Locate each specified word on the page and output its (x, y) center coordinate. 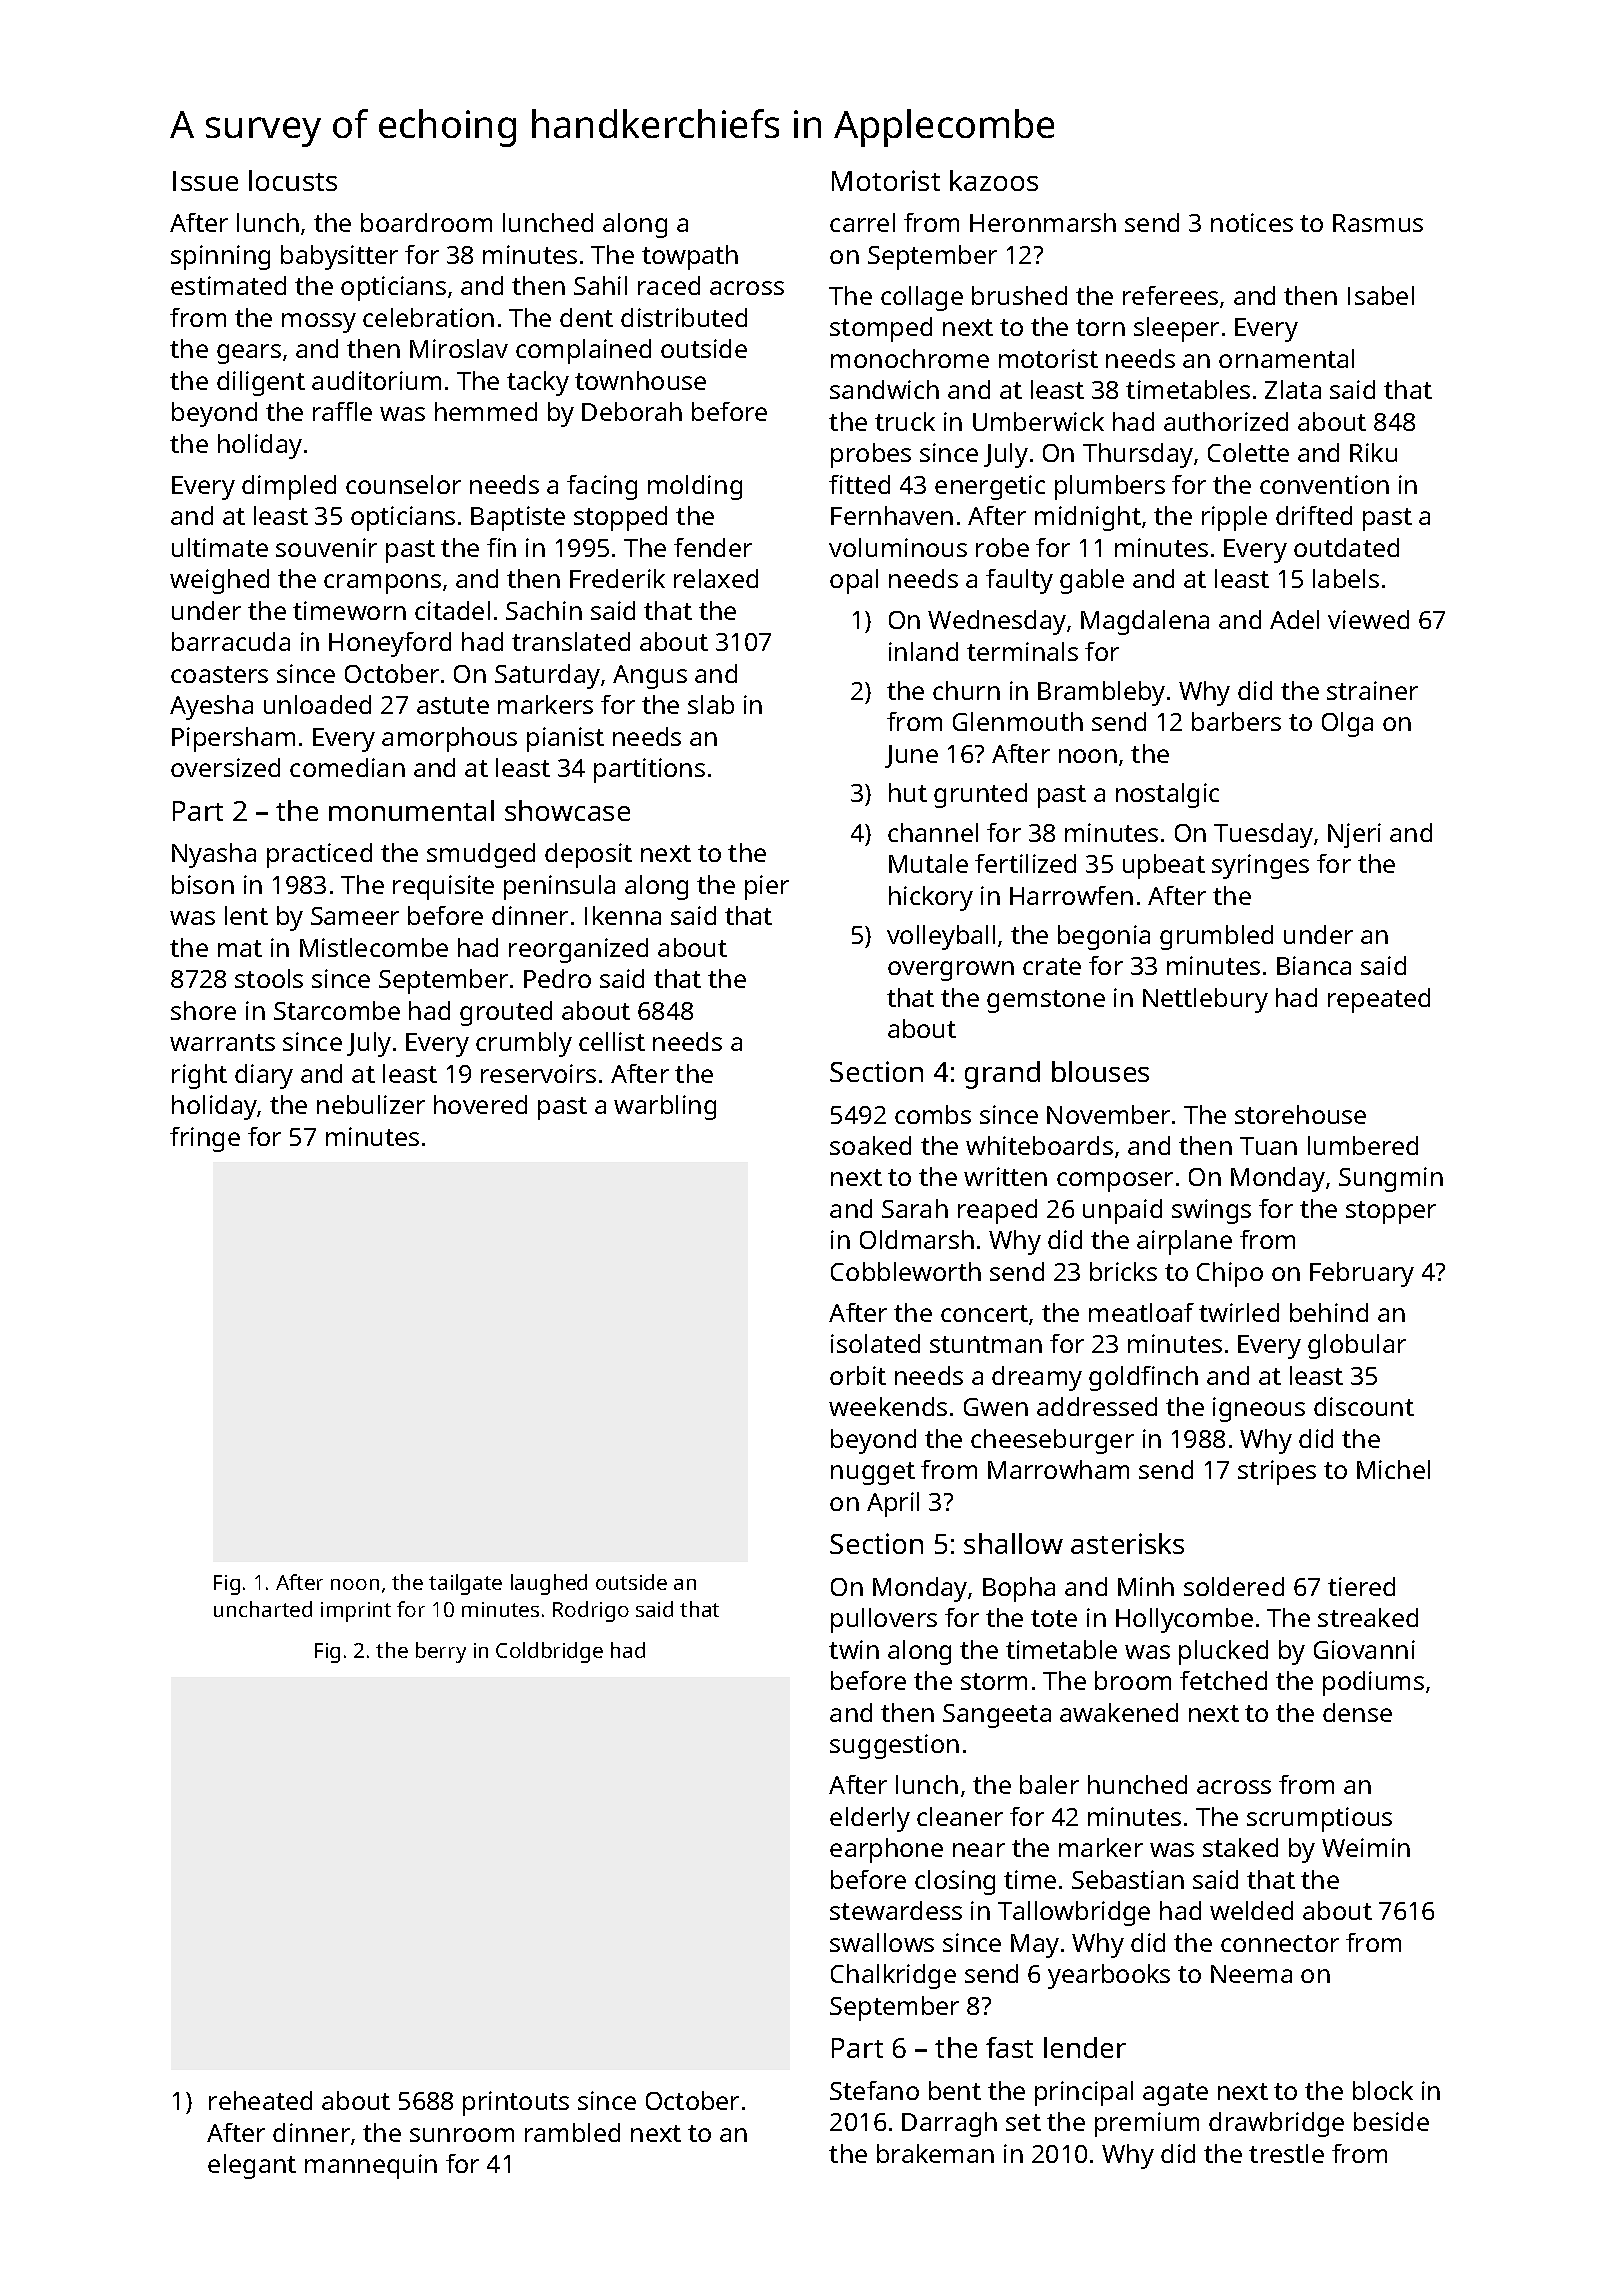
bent (955, 2090)
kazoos (994, 180)
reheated (260, 2100)
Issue (205, 181)
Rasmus (1378, 223)
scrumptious (1319, 1819)
